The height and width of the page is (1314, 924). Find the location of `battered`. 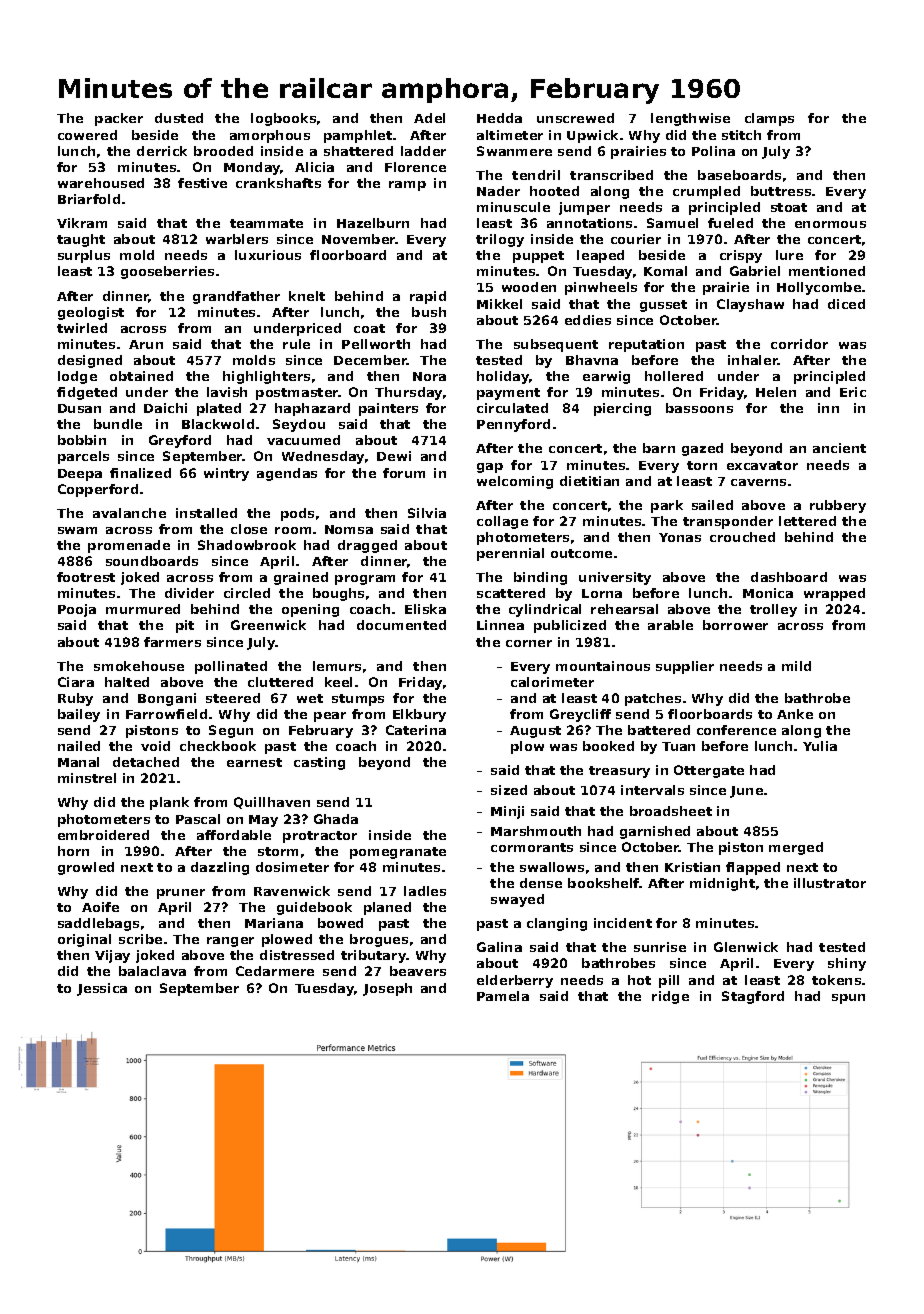

battered is located at coordinates (659, 730).
